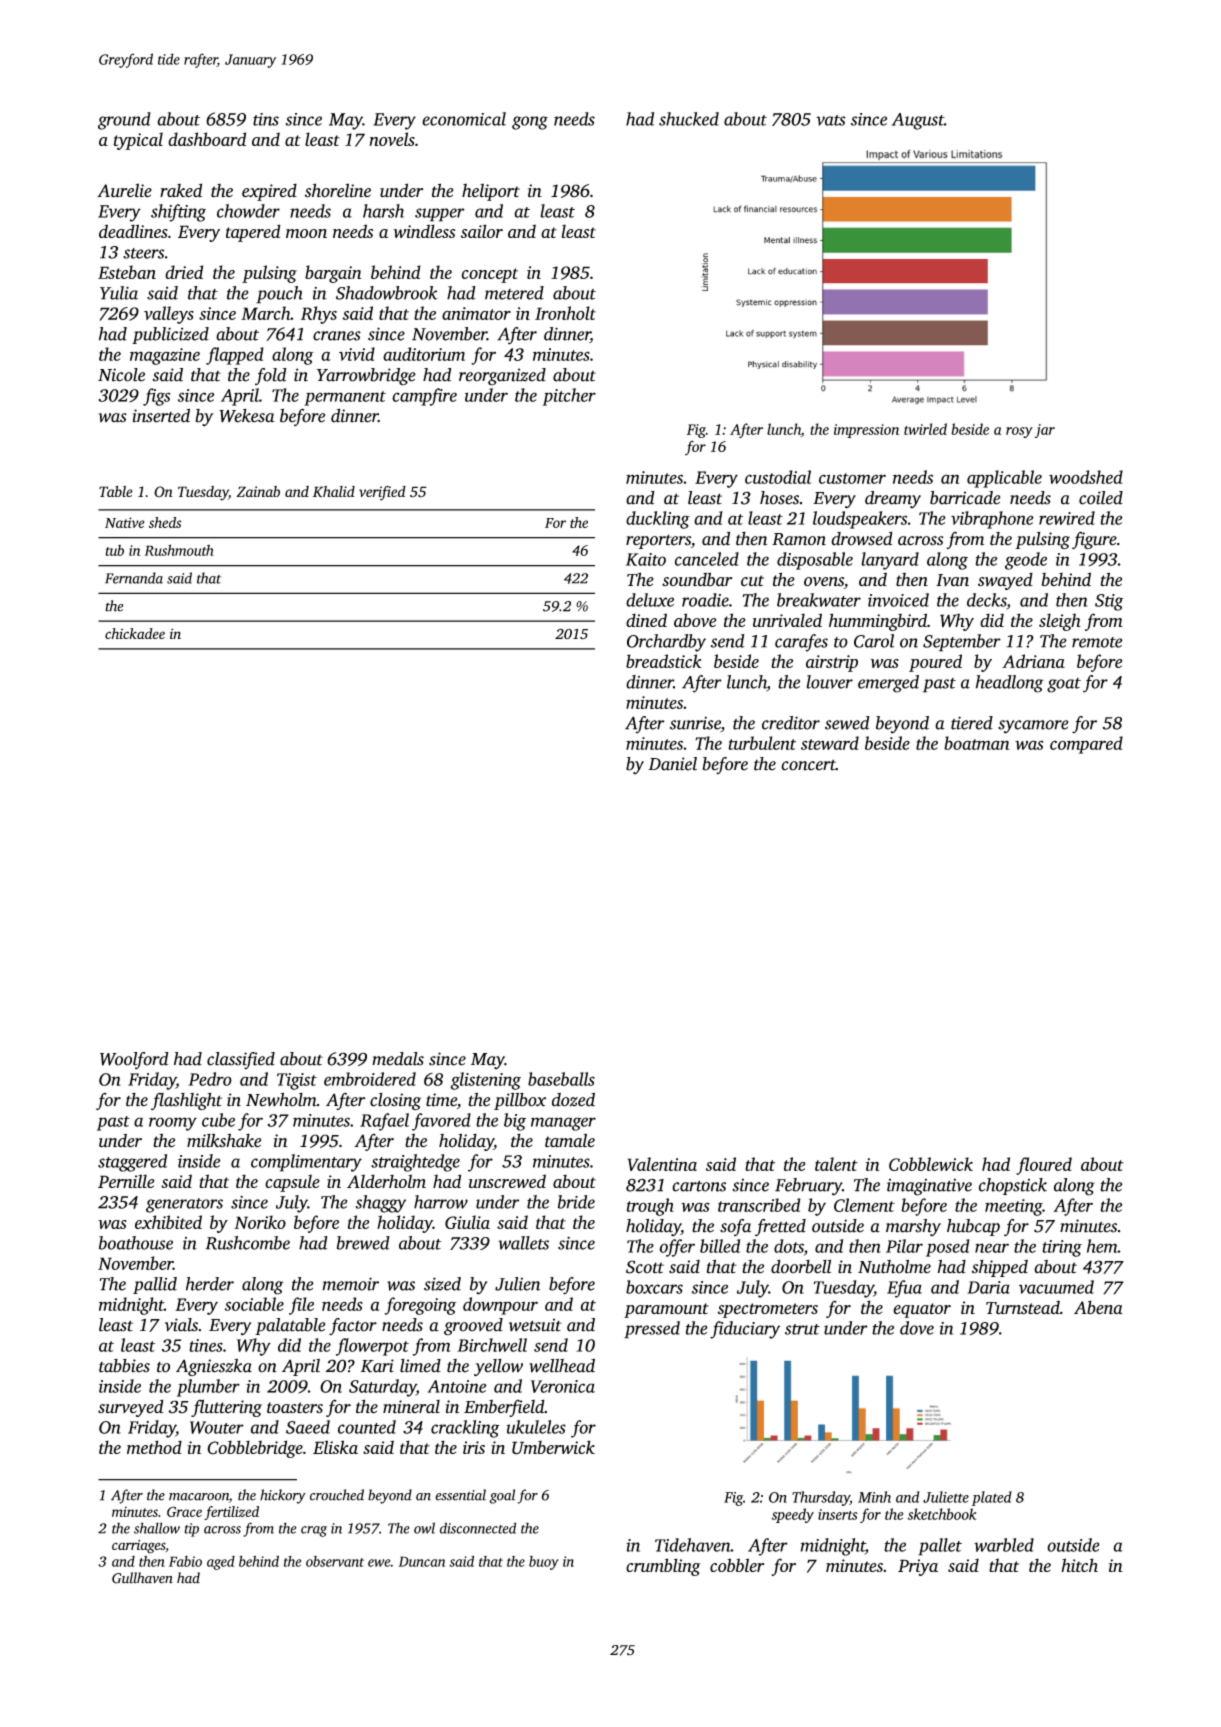 This screenshot has height=1727, width=1221. I want to click on ground, so click(124, 121).
